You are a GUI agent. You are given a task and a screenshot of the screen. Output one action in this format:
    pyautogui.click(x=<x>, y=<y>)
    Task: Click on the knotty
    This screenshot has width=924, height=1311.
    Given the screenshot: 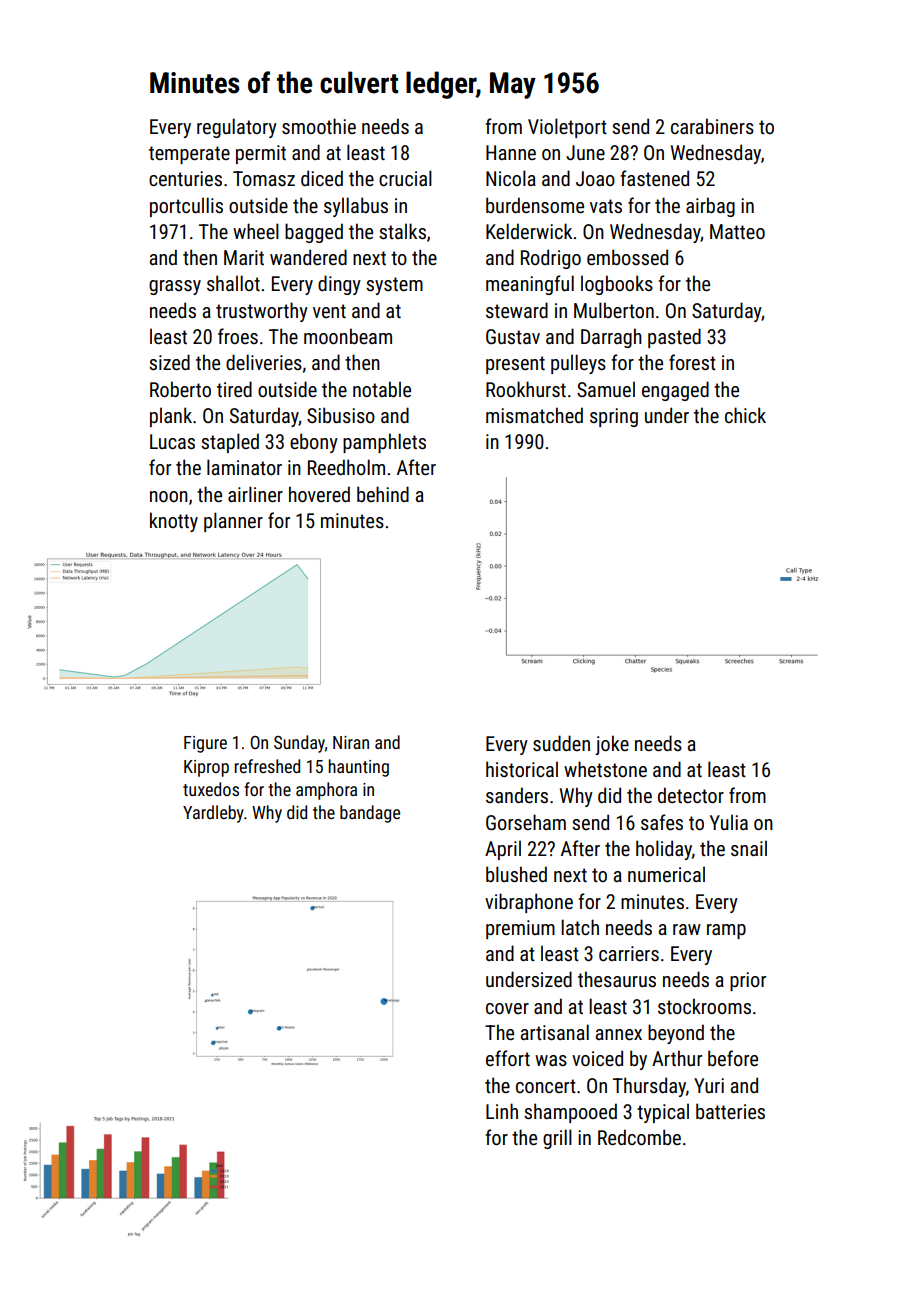 What is the action you would take?
    pyautogui.click(x=174, y=522)
